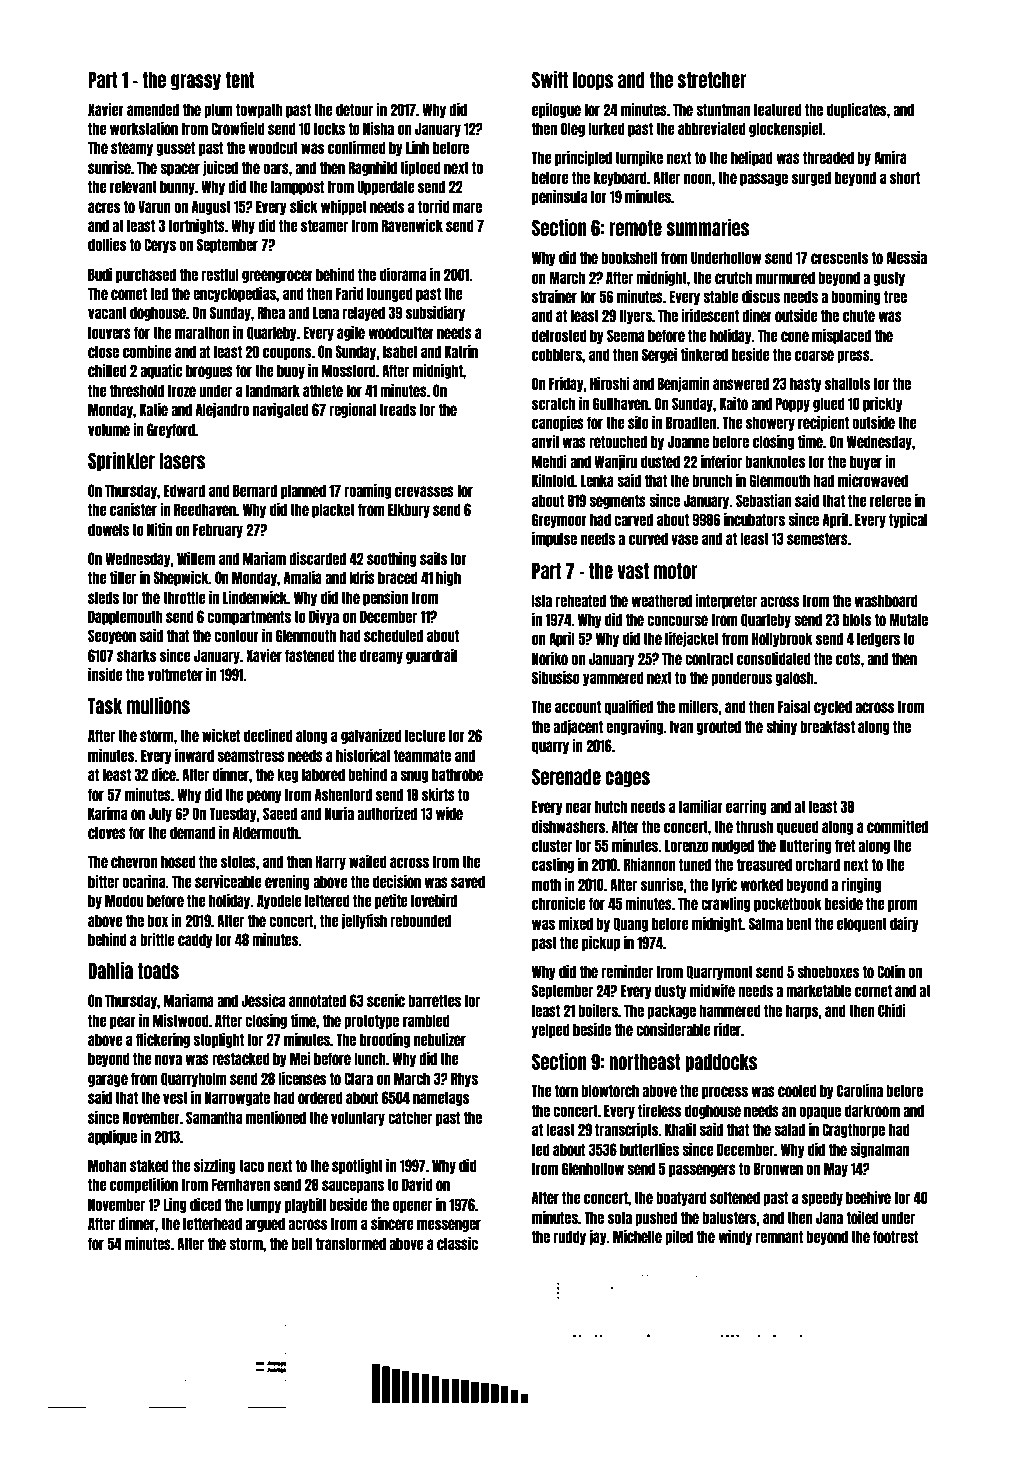 The image size is (1019, 1476). Describe the element at coordinates (895, 296) in the page. I see `tree` at that location.
